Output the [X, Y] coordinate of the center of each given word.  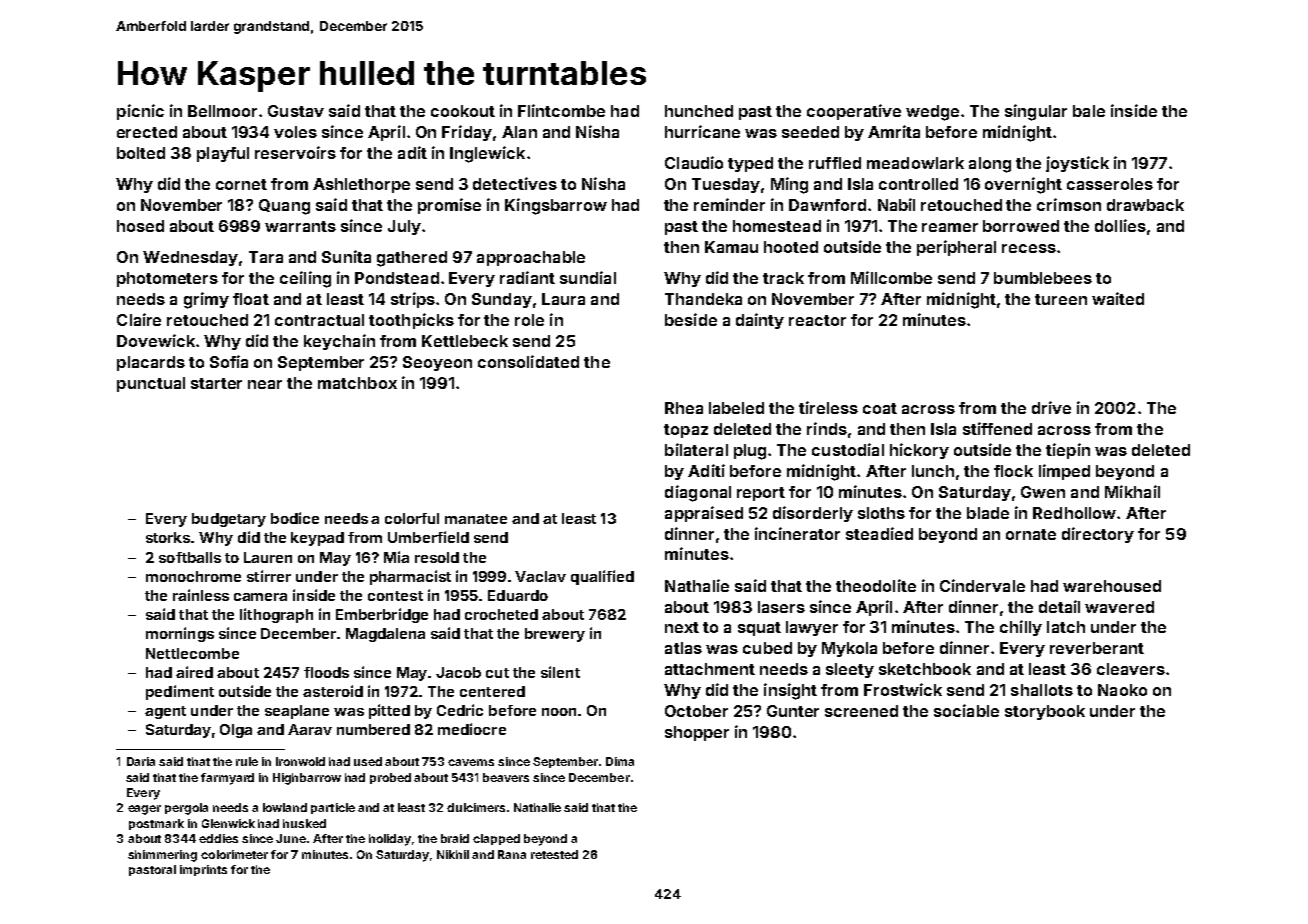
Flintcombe [561, 110]
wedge [932, 113]
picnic [140, 112]
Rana [512, 854]
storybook [1045, 712]
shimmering [162, 856]
